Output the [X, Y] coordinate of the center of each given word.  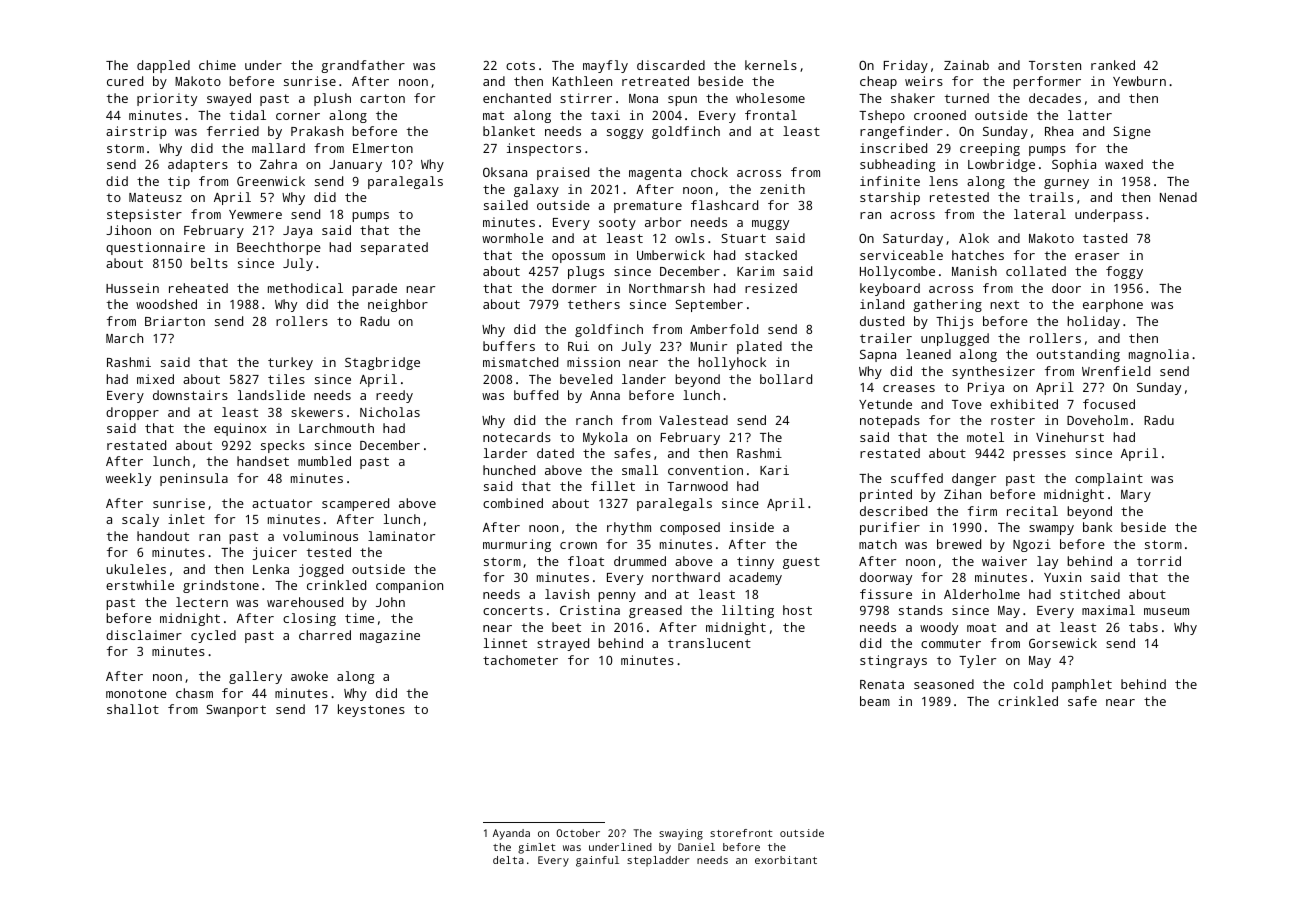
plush [332, 99]
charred [325, 635]
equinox [240, 429]
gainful [597, 861]
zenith [782, 189]
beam [875, 701]
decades [1055, 98]
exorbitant [786, 860]
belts [209, 263]
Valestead [693, 420]
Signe [1132, 132]
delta [508, 860]
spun [682, 101]
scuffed [917, 478]
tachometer [520, 660]
